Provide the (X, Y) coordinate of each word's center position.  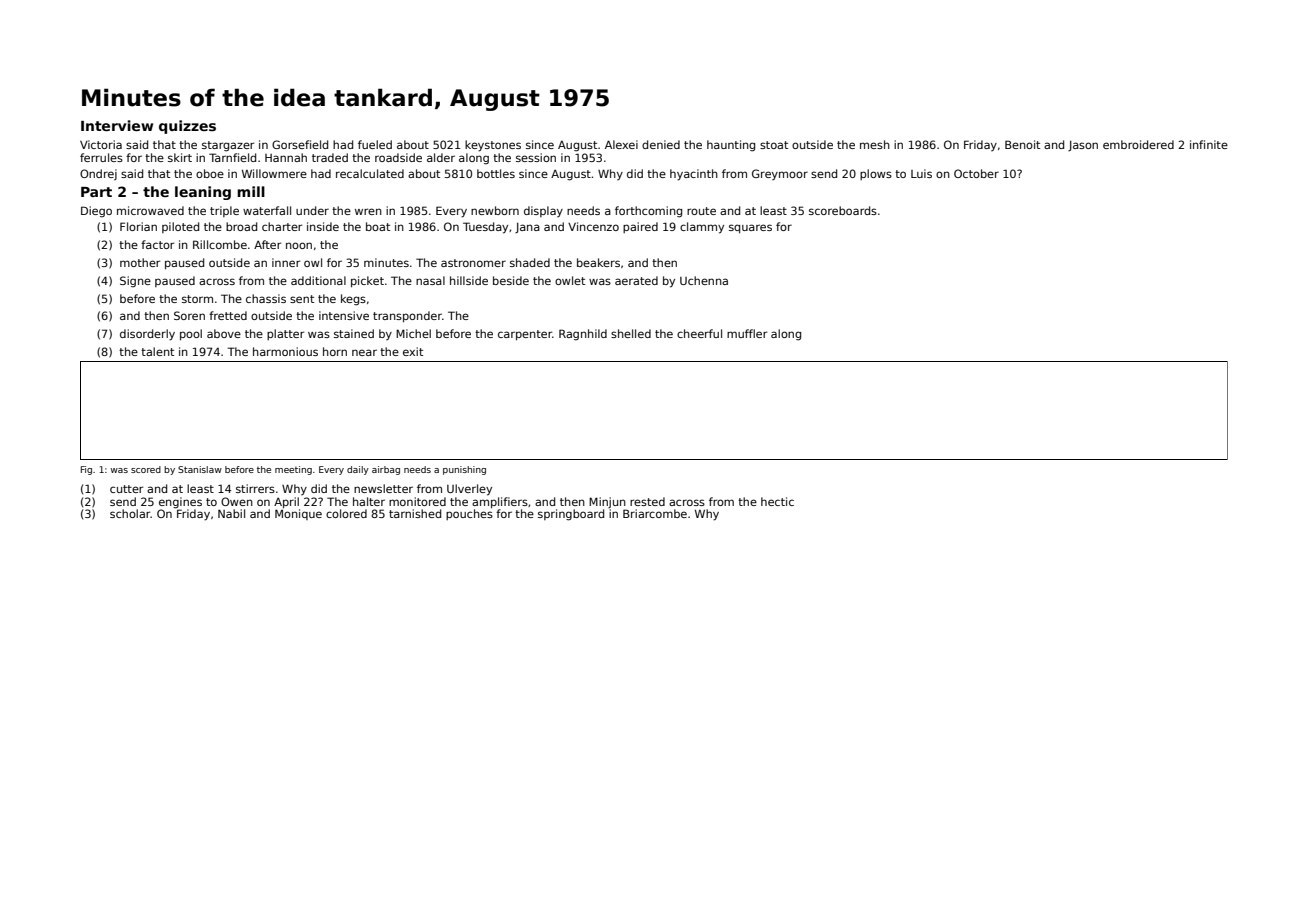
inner (286, 262)
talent (157, 351)
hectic (777, 501)
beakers (598, 262)
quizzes (187, 127)
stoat (774, 145)
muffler (747, 333)
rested (647, 501)
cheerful (699, 333)
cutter (126, 489)
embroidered (1138, 144)
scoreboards (843, 210)
